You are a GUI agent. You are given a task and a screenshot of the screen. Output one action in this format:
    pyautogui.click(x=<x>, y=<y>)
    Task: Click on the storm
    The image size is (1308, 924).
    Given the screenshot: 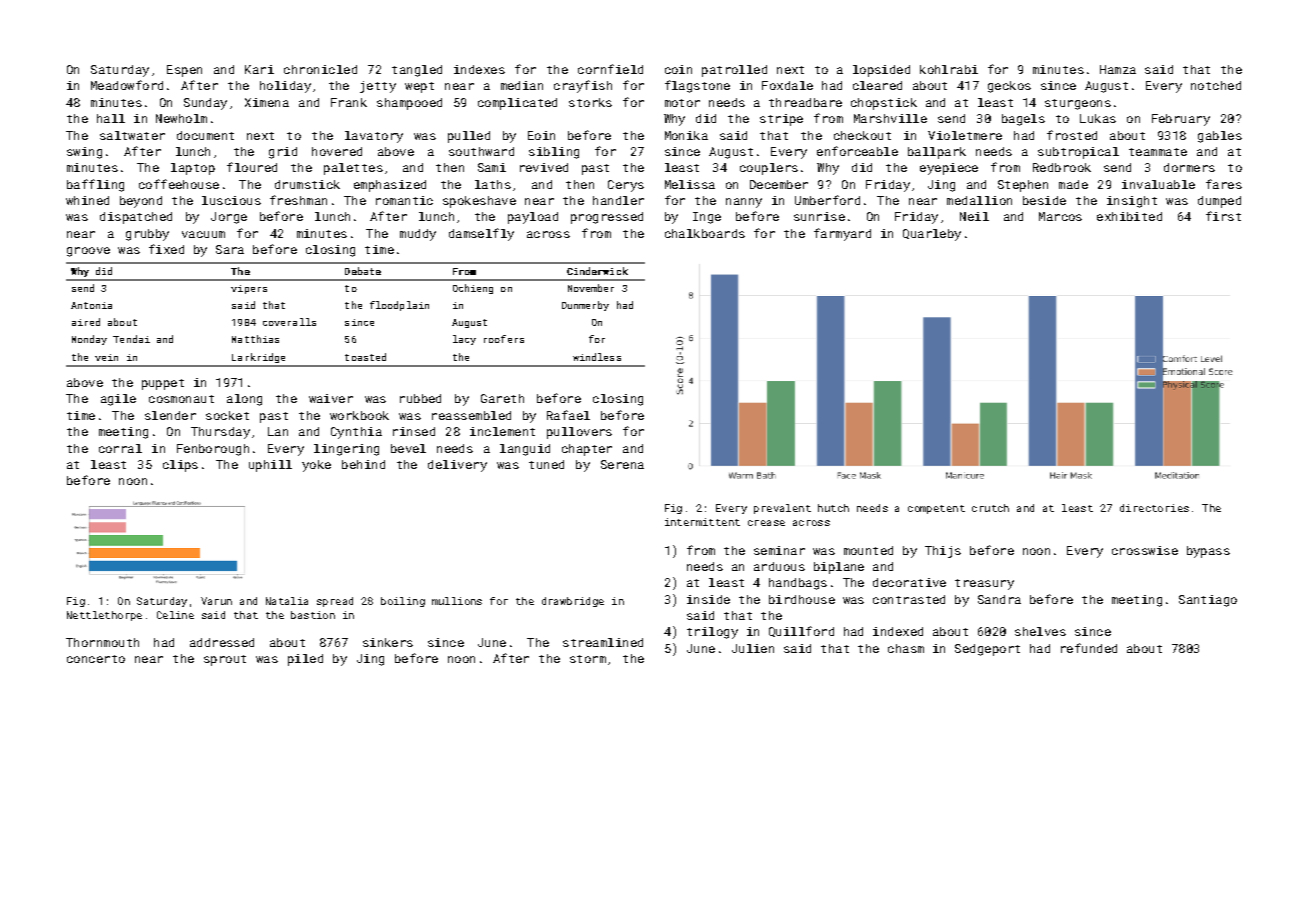 What is the action you would take?
    pyautogui.click(x=588, y=659)
